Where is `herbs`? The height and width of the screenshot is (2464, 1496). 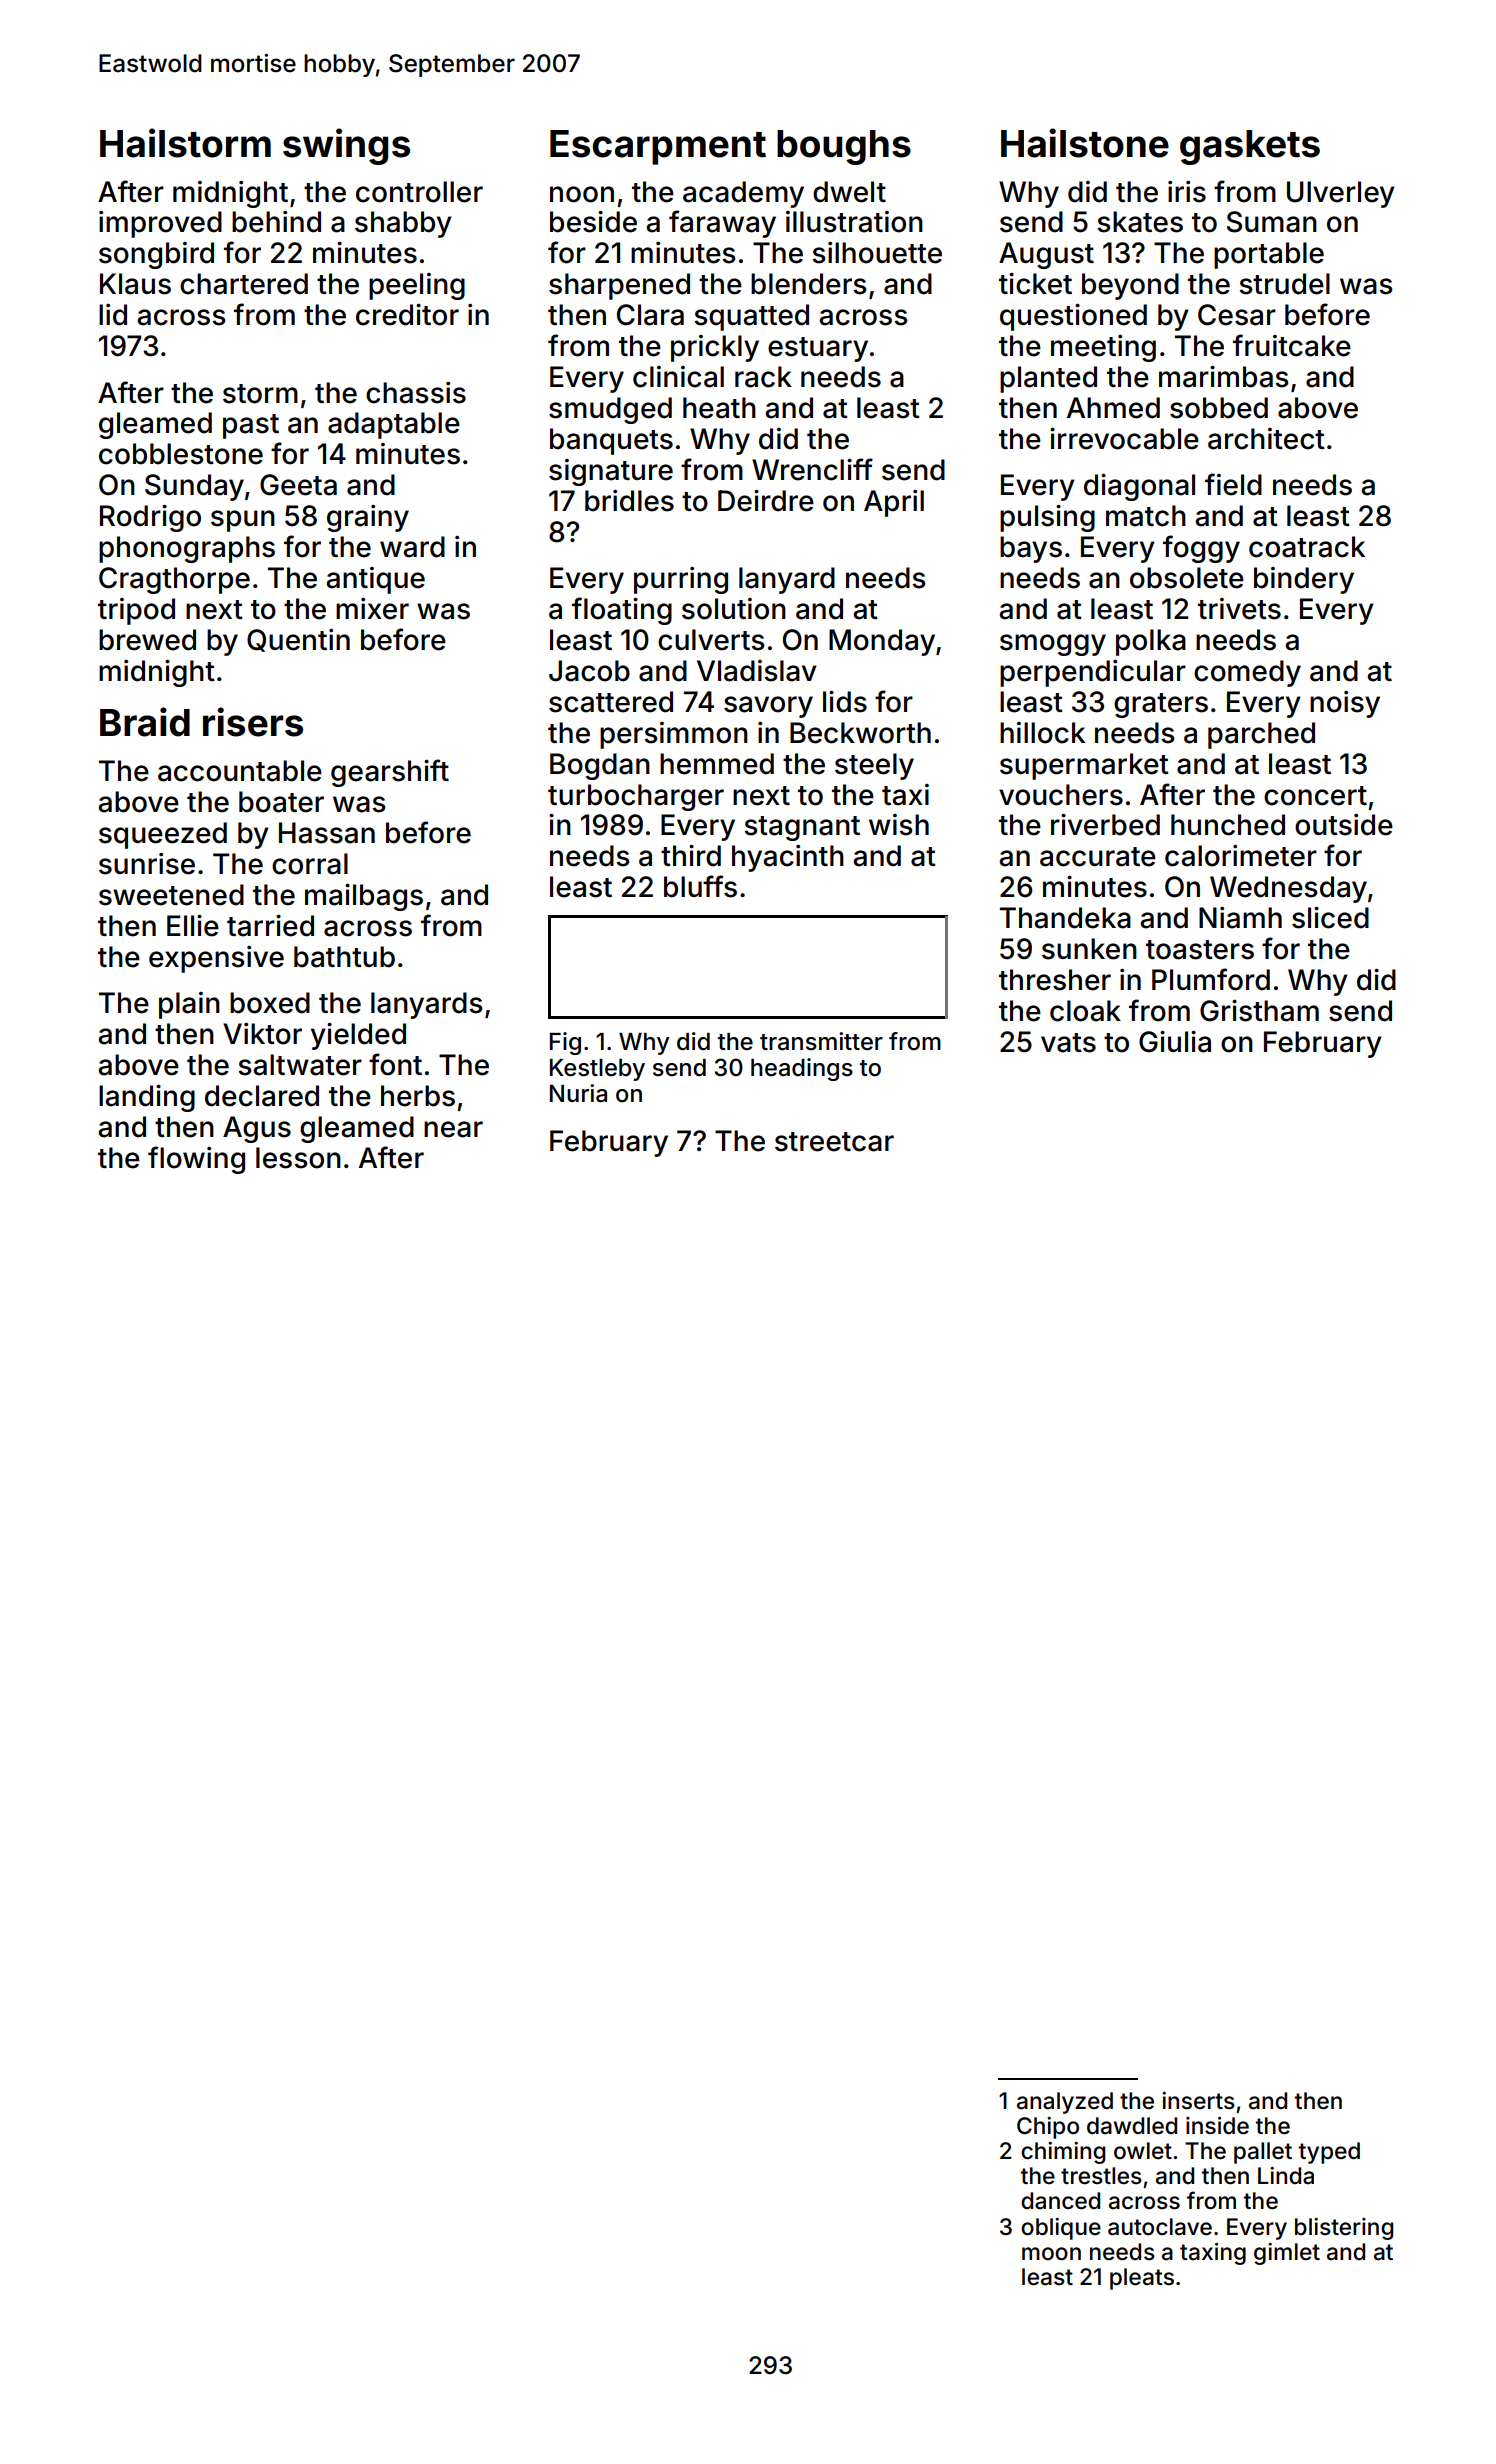
herbs is located at coordinates (418, 1096).
